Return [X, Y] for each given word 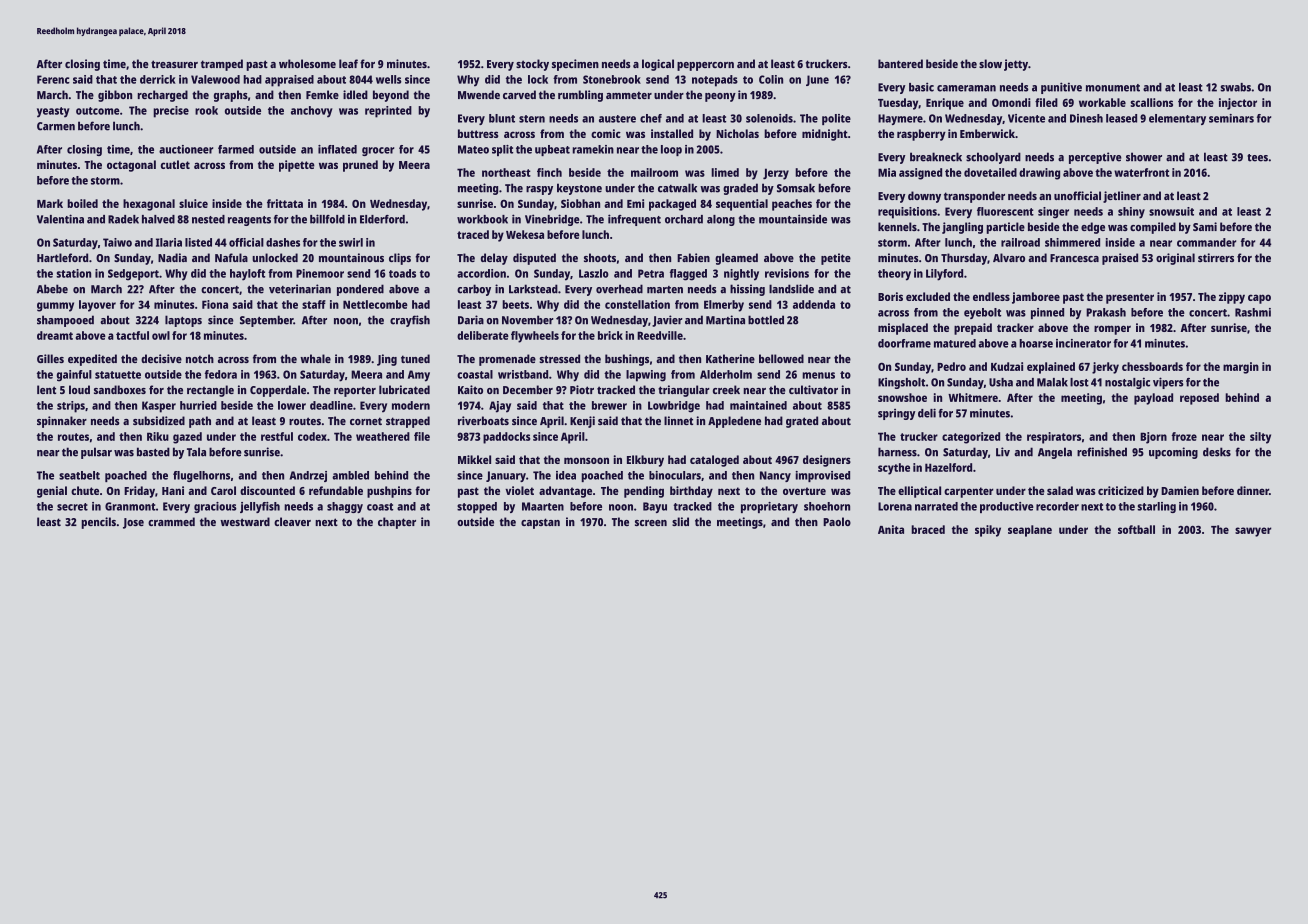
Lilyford [944, 275]
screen [651, 523]
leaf [348, 63]
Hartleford [62, 257]
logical [658, 65]
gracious [215, 507]
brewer [609, 405]
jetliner [1122, 197]
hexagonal [149, 205]
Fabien [693, 257]
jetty [1016, 65]
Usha [1001, 382]
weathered [383, 436]
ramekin [593, 149]
